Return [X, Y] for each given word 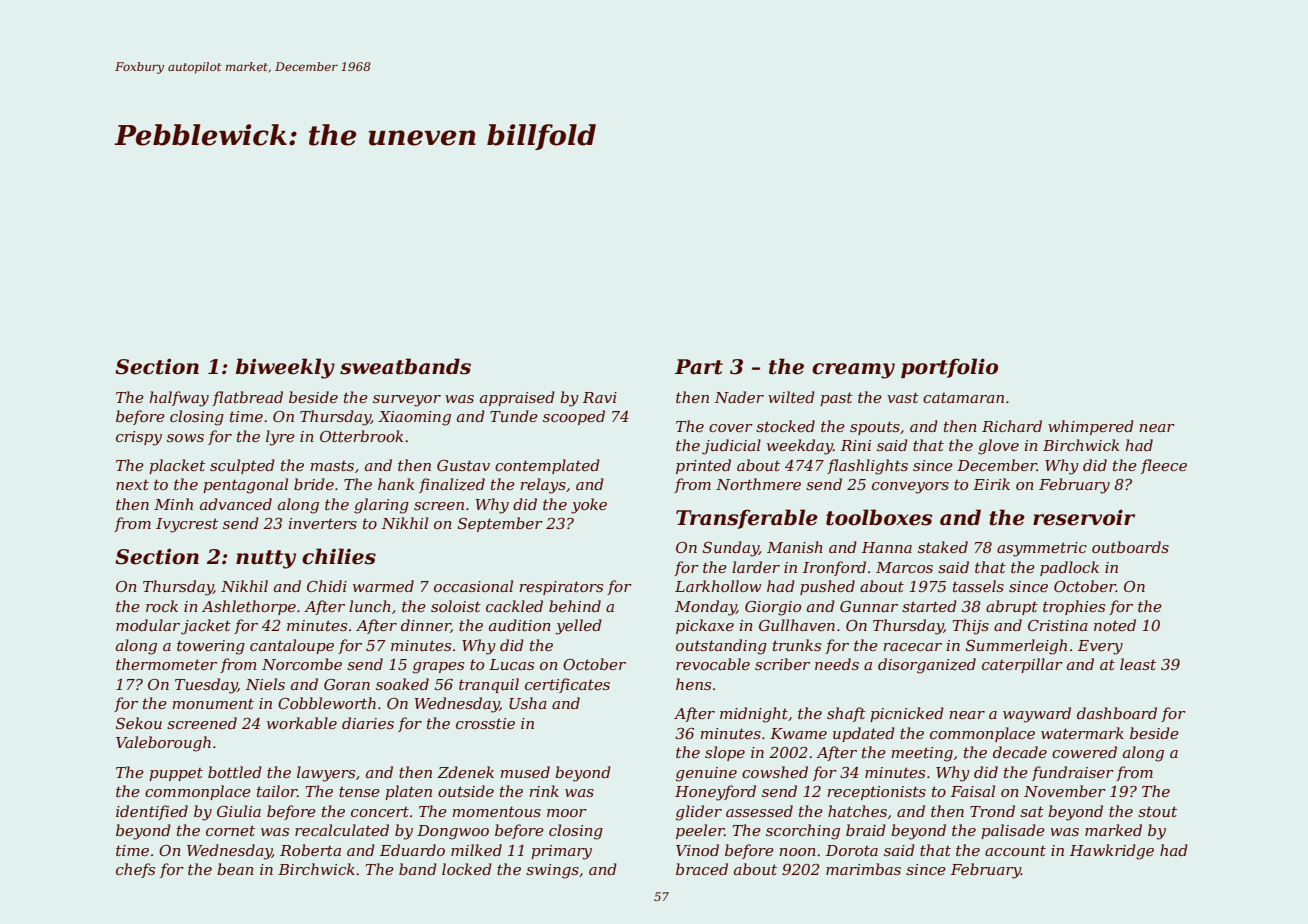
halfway [179, 399]
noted [1115, 625]
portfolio [949, 368]
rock [162, 606]
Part [699, 367]
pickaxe [705, 626]
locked [467, 869]
